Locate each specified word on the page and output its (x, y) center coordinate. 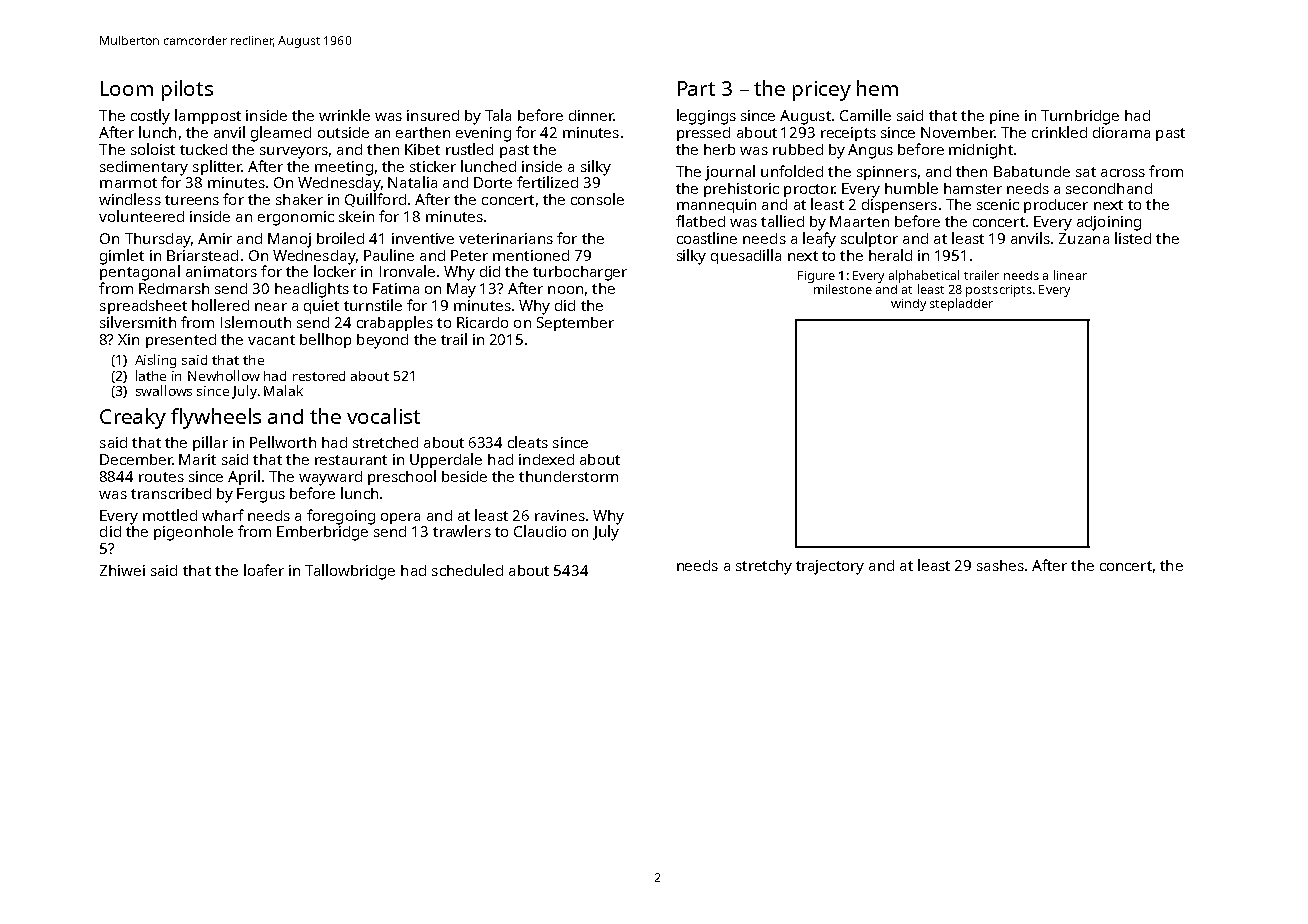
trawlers (462, 531)
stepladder (961, 304)
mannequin (716, 206)
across (1123, 173)
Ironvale (407, 271)
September (575, 324)
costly (150, 117)
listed (1133, 238)
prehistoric (741, 190)
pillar (210, 443)
